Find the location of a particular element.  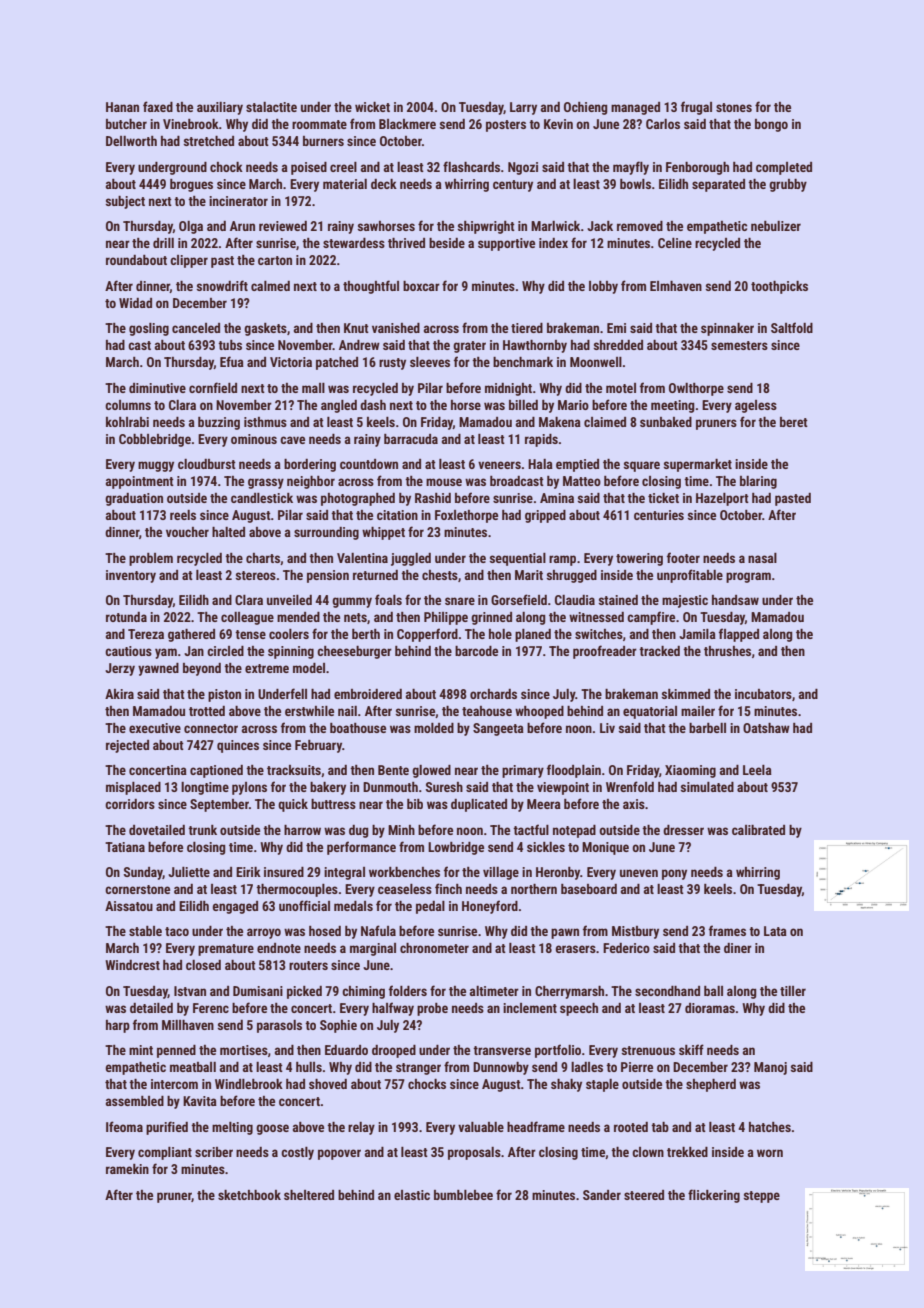

wicket is located at coordinates (372, 107).
